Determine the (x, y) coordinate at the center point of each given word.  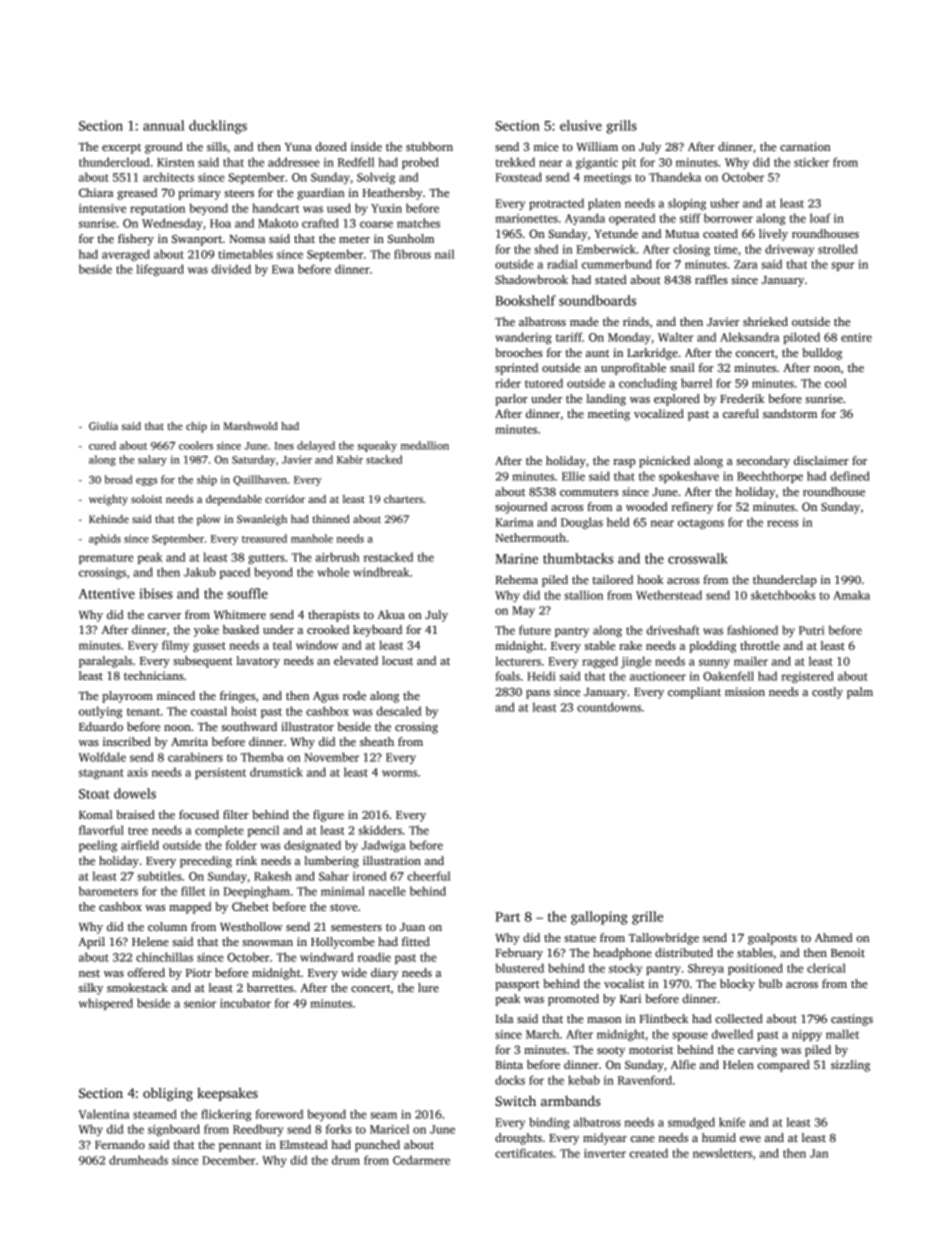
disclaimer (821, 460)
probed (420, 163)
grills (621, 127)
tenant (143, 712)
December (229, 1160)
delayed (316, 446)
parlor (511, 400)
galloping (599, 918)
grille (647, 918)
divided (231, 269)
